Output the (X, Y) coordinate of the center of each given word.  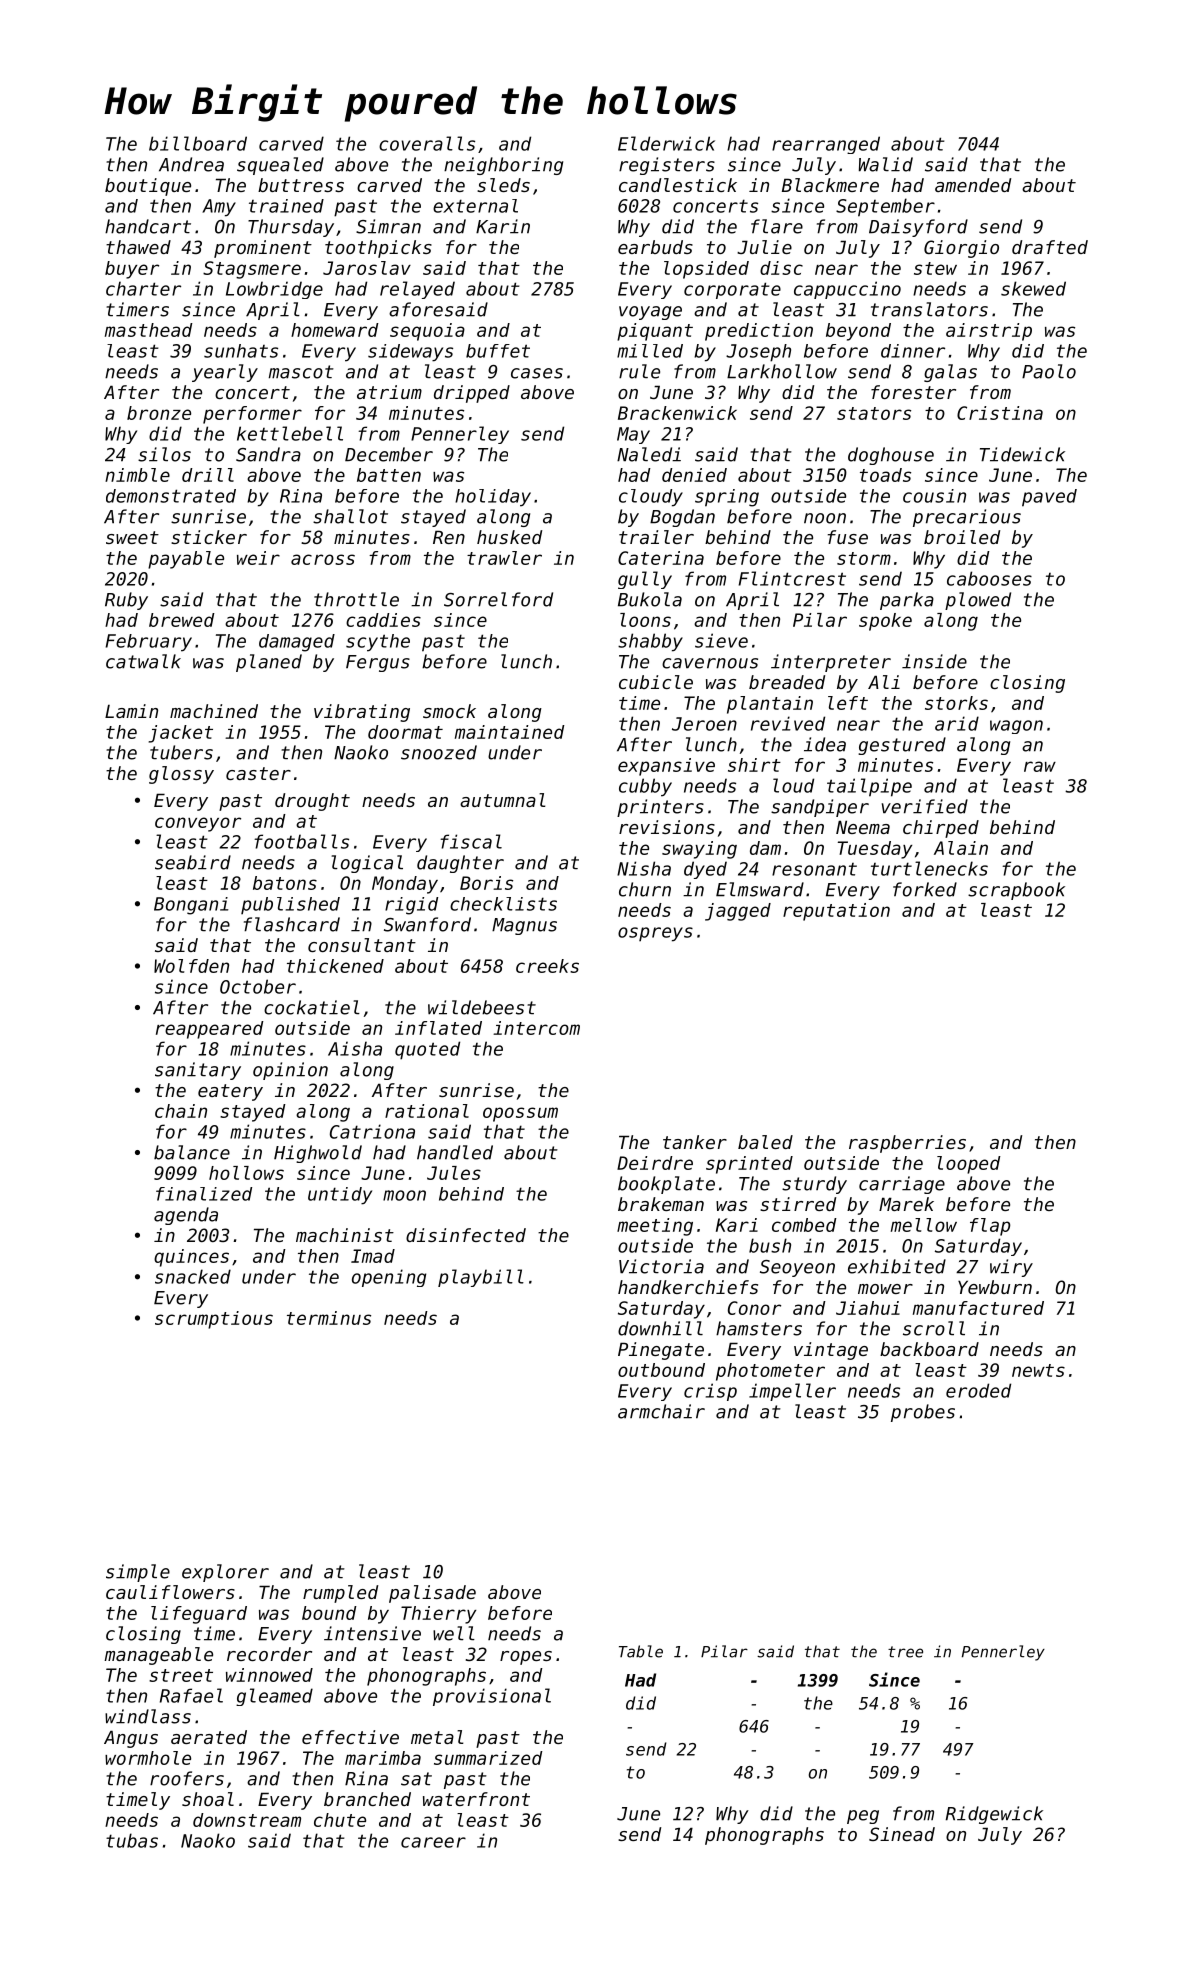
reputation (836, 912)
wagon (1016, 727)
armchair (661, 1411)
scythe (378, 643)
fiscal (471, 841)
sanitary (198, 1071)
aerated (209, 1737)
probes (923, 1413)
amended (973, 185)
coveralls (427, 143)
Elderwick (666, 143)
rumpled (340, 1594)
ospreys (655, 934)
